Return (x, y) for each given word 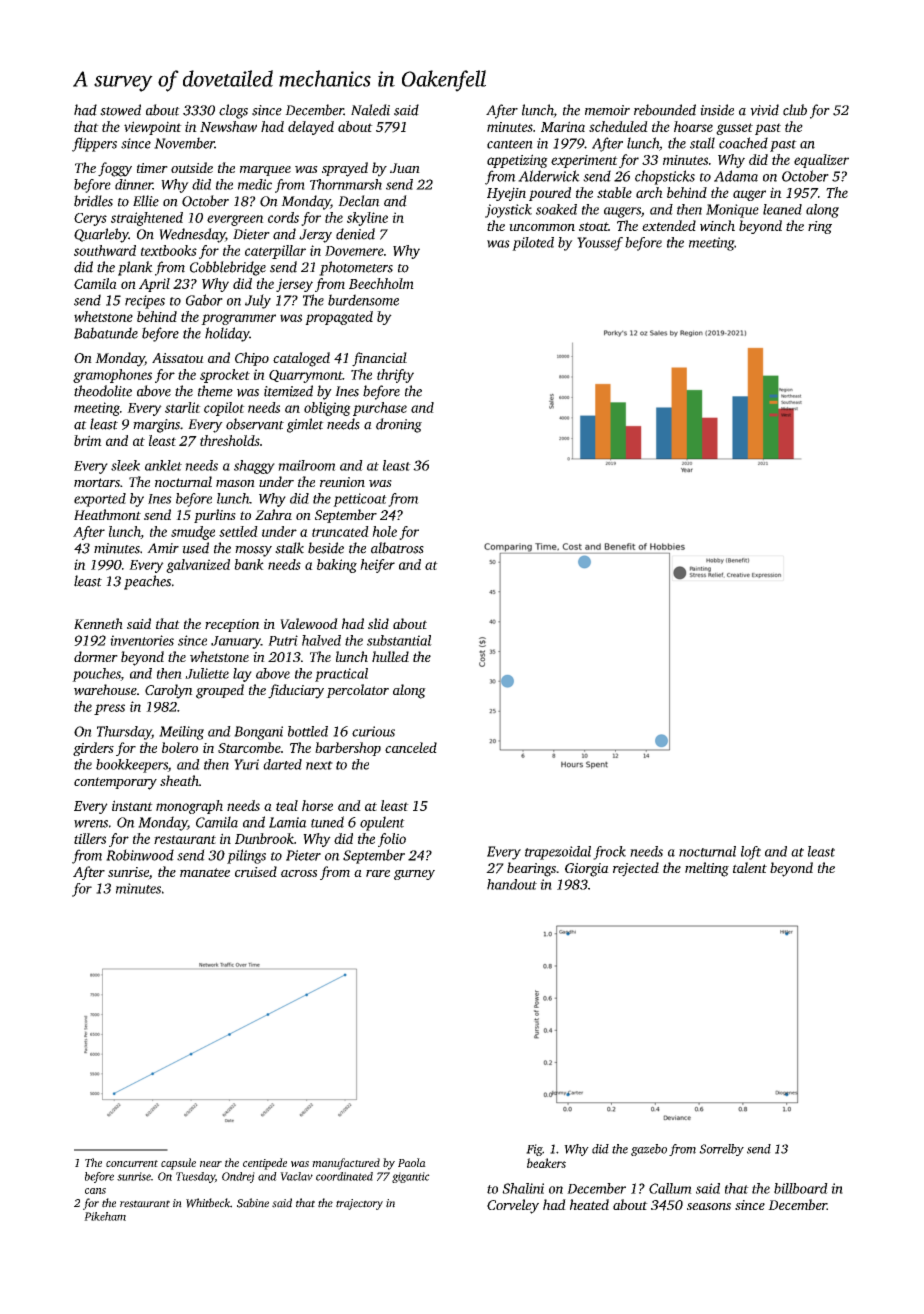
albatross (397, 548)
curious (373, 731)
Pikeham (105, 1216)
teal (287, 805)
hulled (390, 656)
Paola (412, 1162)
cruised (256, 871)
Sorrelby (721, 1150)
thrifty (395, 376)
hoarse (693, 126)
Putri (283, 640)
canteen (510, 144)
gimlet (305, 425)
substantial (399, 640)
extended (669, 225)
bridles (93, 201)
